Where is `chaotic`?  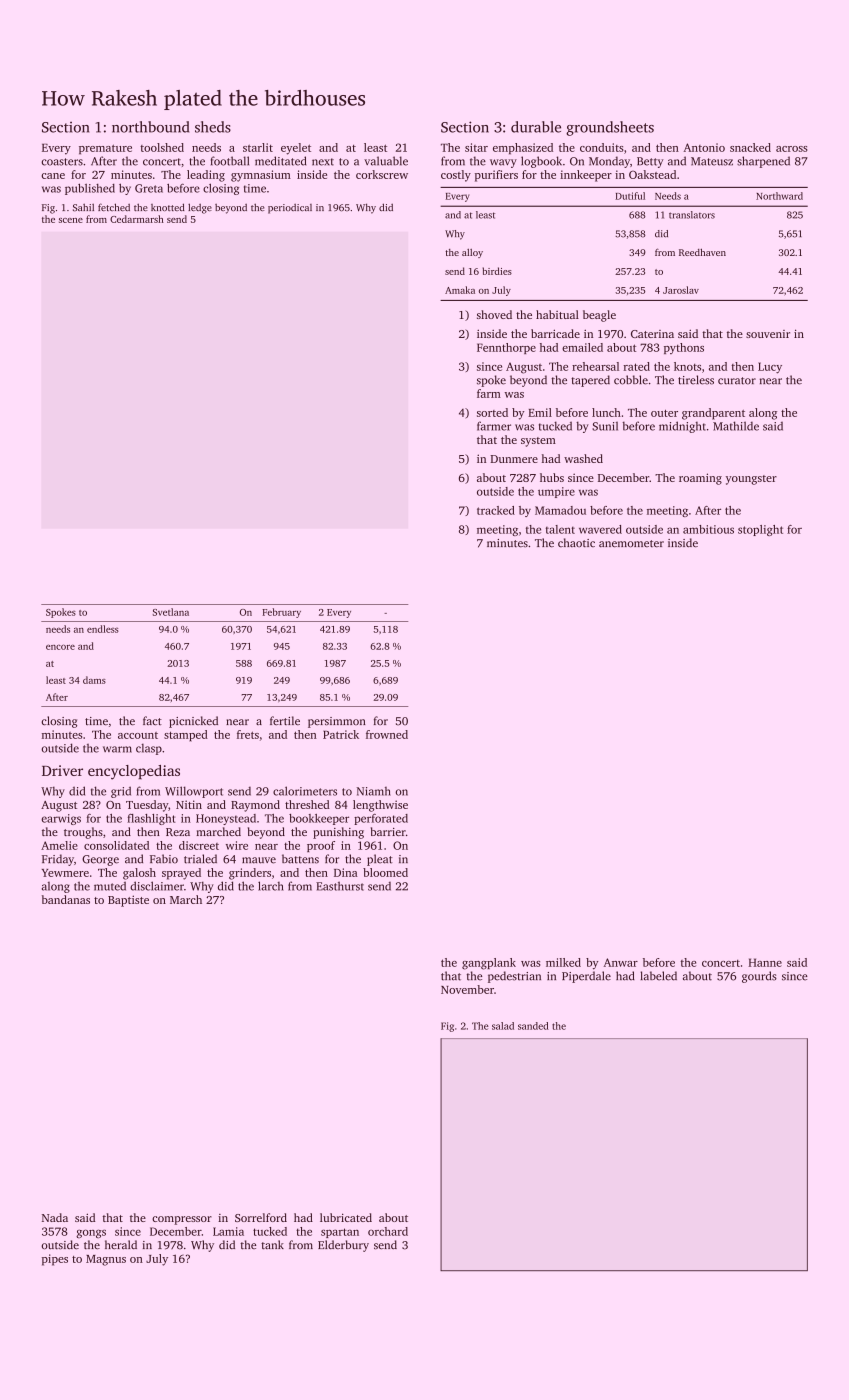 chaotic is located at coordinates (576, 542).
